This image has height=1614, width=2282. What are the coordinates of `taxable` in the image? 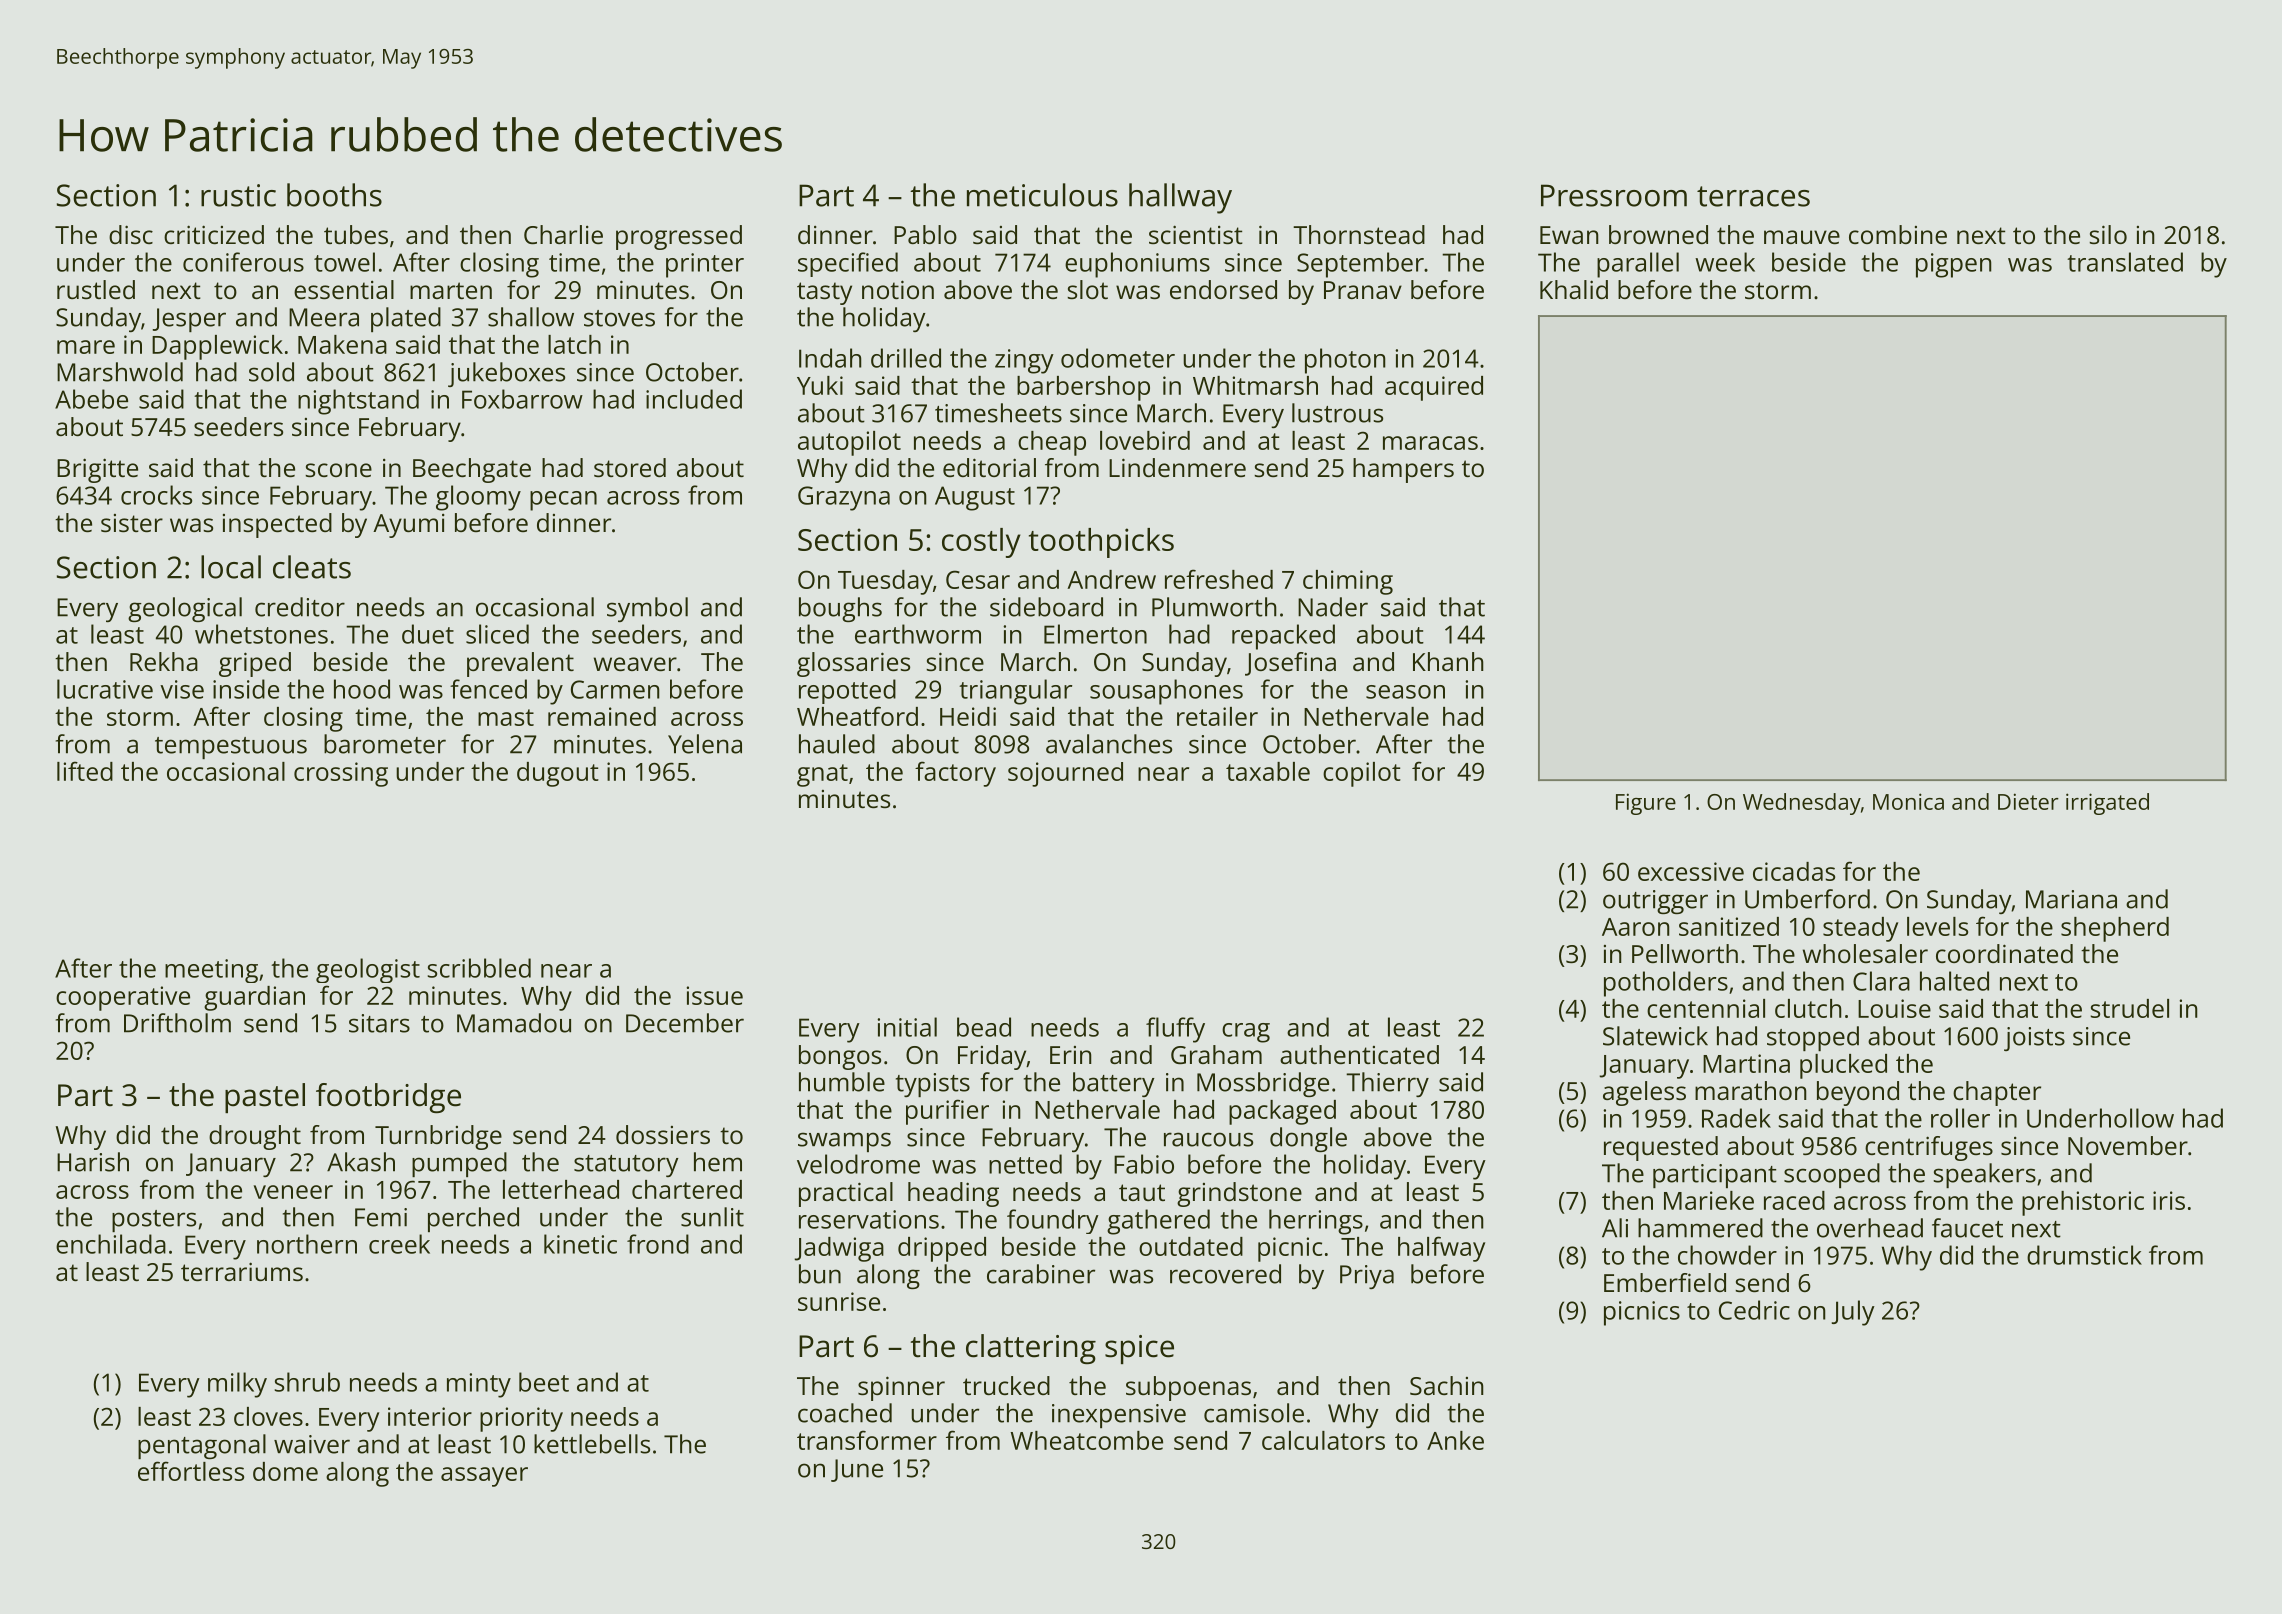 It's located at (1268, 771).
